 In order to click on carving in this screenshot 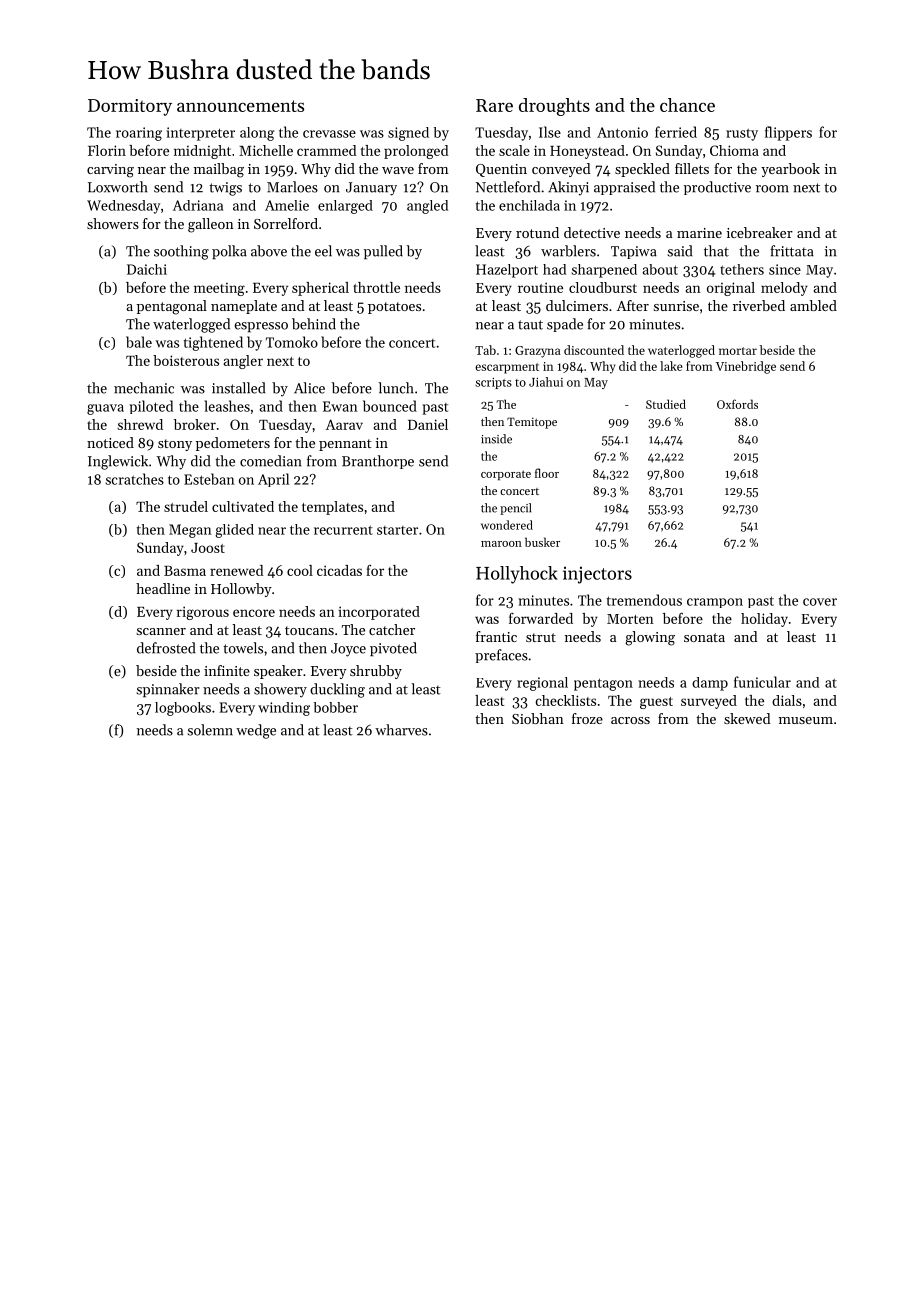, I will do `click(110, 171)`.
